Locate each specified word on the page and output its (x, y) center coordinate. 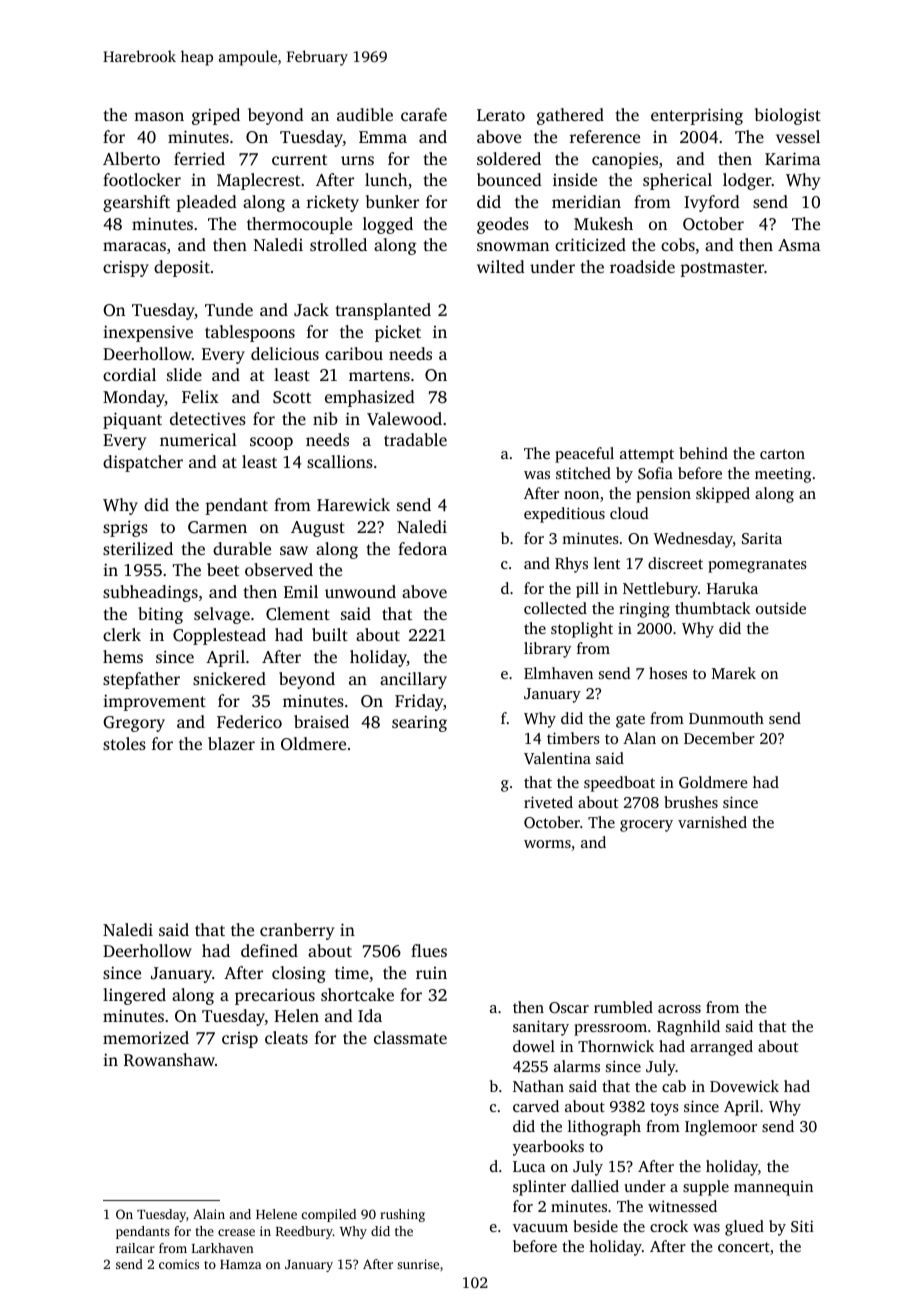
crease (236, 1232)
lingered (134, 996)
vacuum (540, 1228)
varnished (712, 822)
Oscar (569, 1007)
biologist (788, 116)
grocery (646, 826)
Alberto (131, 158)
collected (555, 608)
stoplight (582, 630)
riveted (548, 802)
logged (388, 225)
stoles (124, 743)
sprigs (125, 528)
